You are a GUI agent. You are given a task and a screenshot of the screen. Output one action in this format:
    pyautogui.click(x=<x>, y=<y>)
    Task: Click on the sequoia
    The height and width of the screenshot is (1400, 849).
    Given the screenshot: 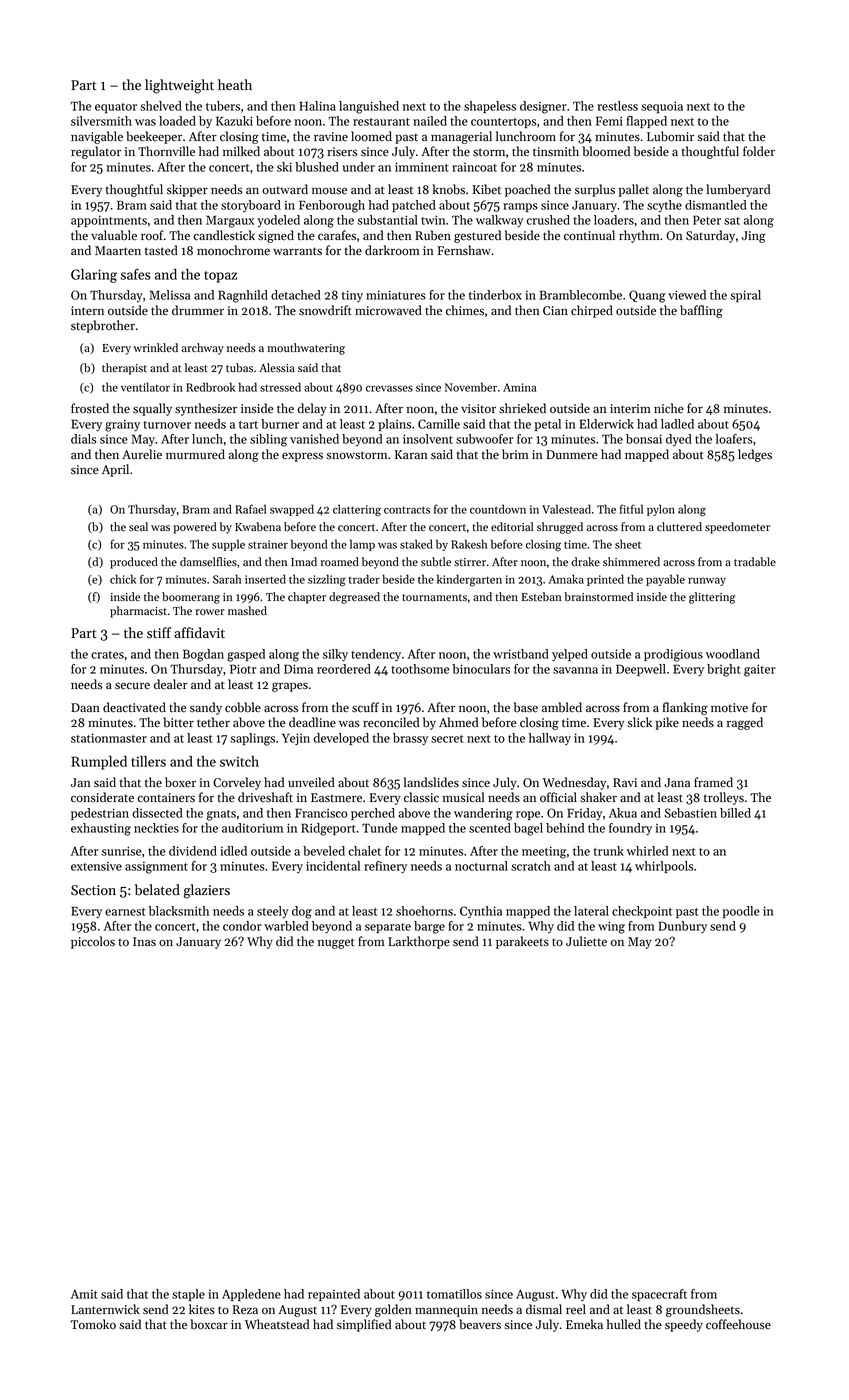 What is the action you would take?
    pyautogui.click(x=662, y=107)
